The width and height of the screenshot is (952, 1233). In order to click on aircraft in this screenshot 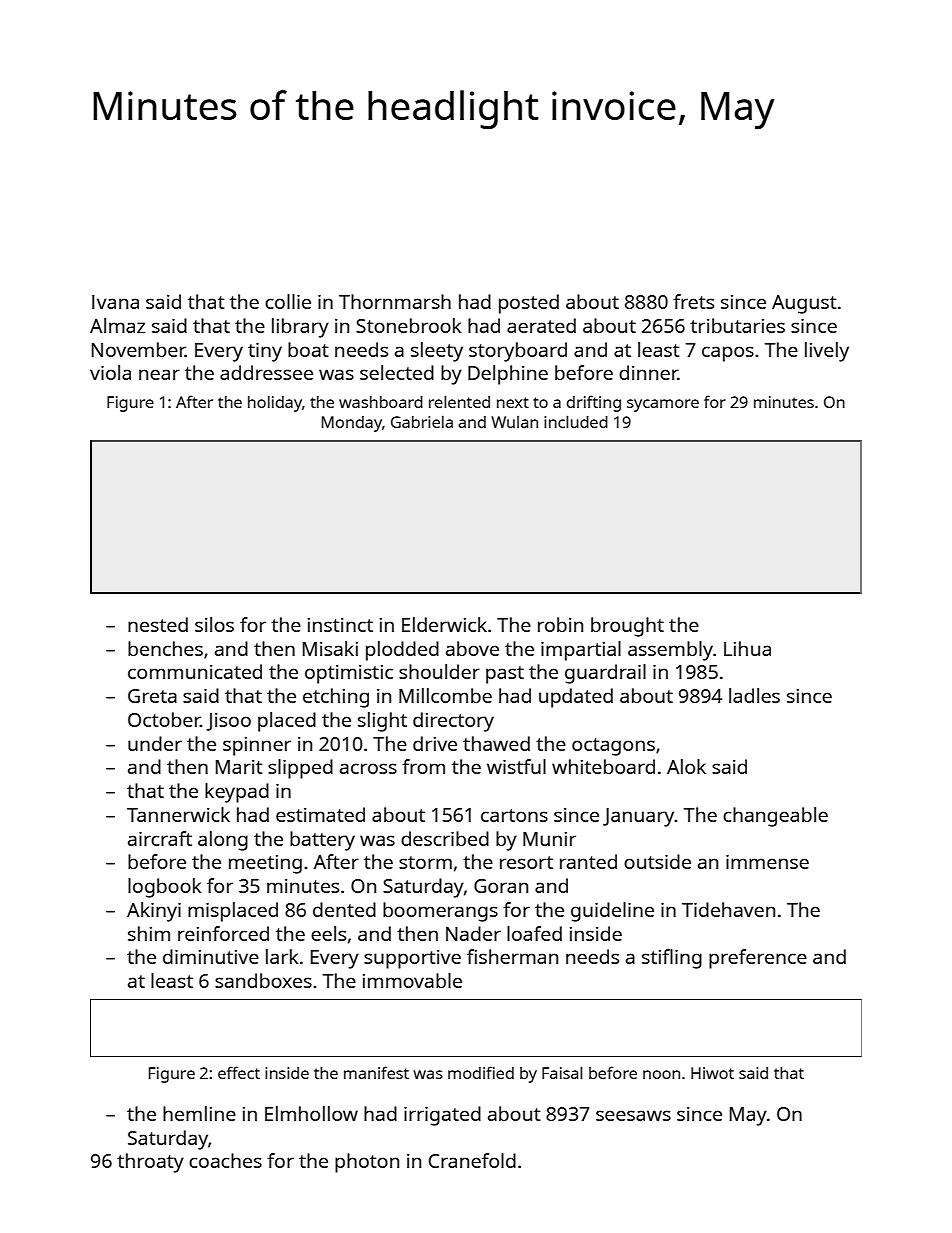, I will do `click(160, 838)`.
